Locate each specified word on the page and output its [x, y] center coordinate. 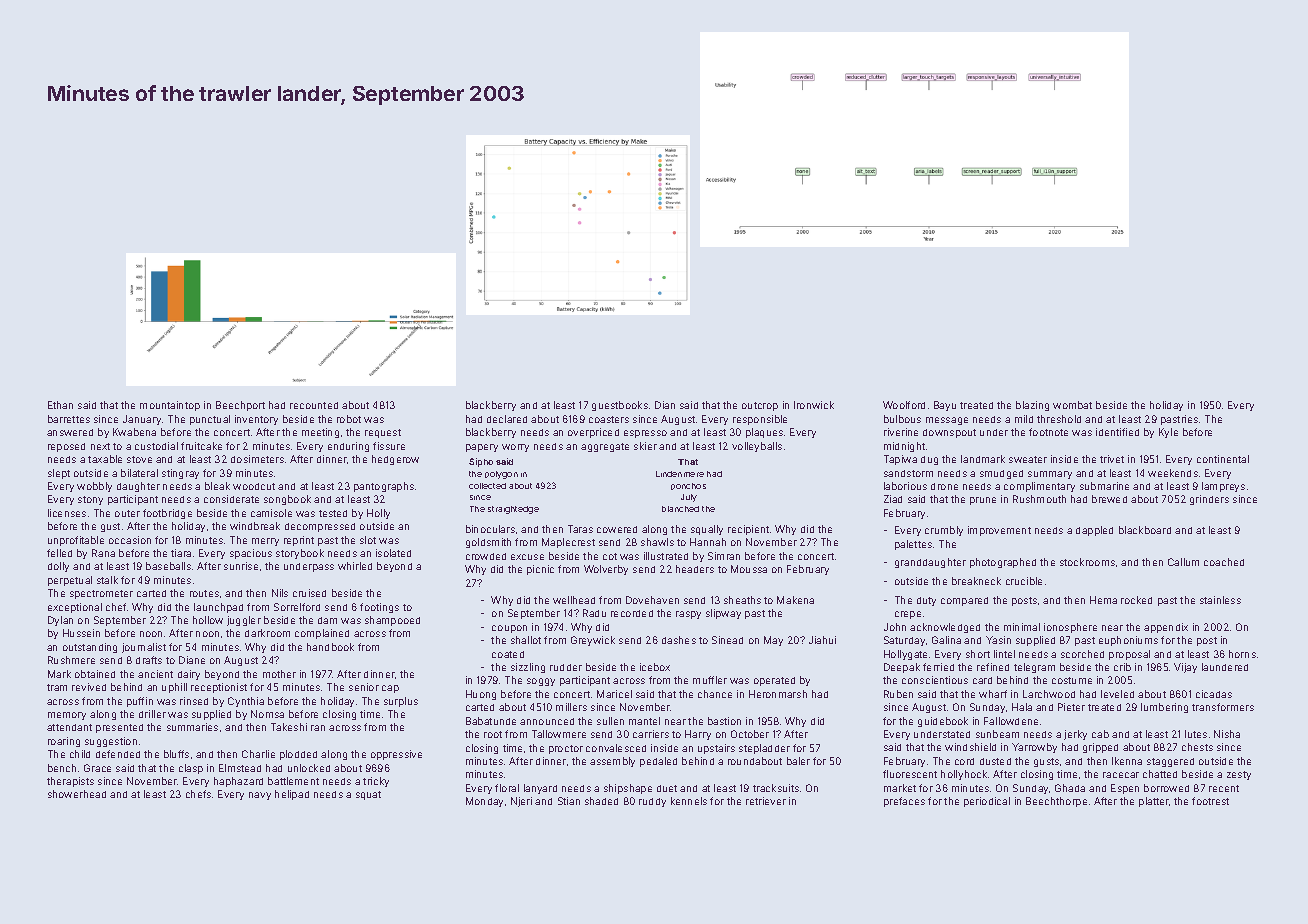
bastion [724, 721]
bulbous [902, 419]
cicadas [1214, 694]
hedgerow [395, 460]
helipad [292, 795]
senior [364, 687]
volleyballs [757, 447]
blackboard [1145, 530]
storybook [300, 554]
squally [707, 530]
